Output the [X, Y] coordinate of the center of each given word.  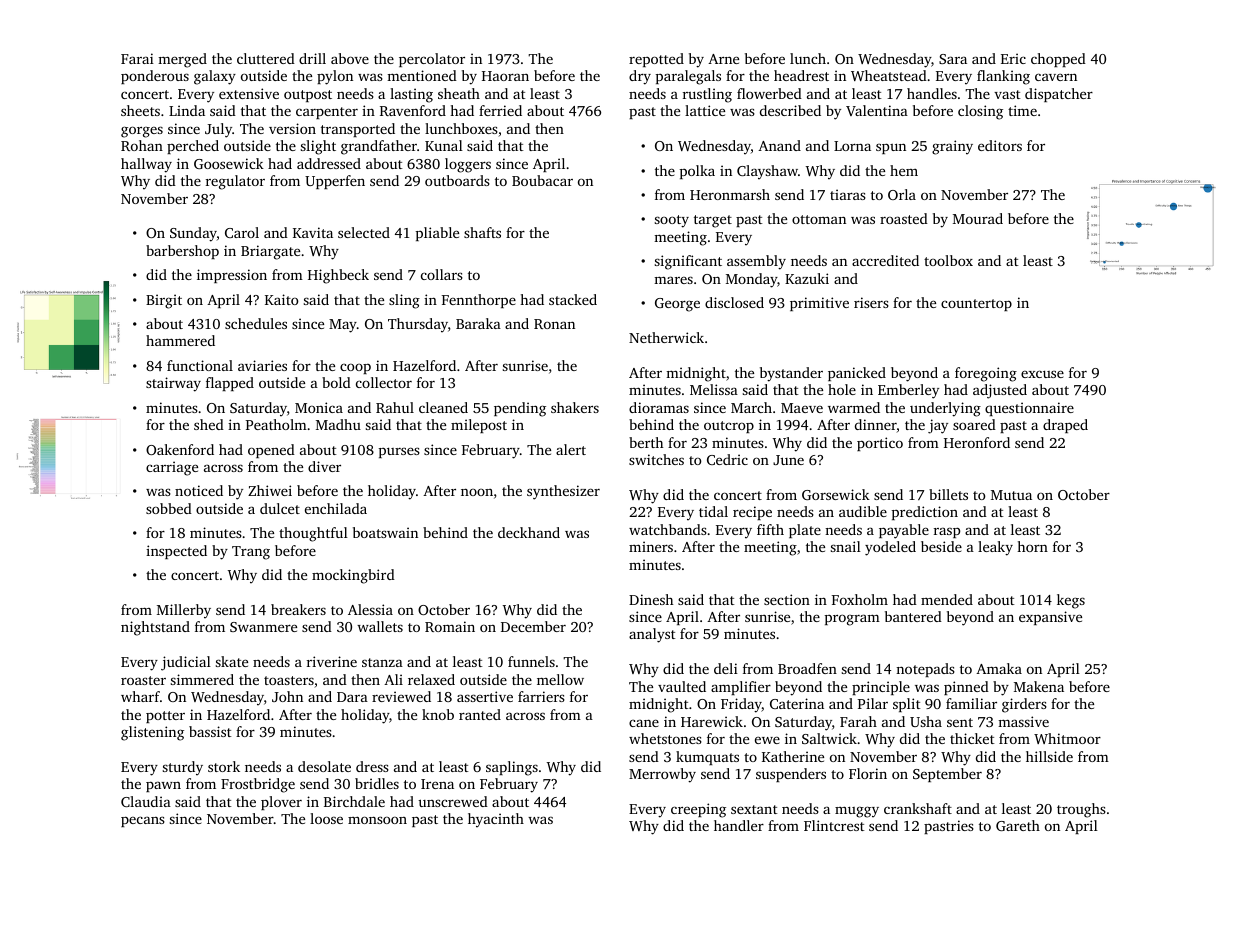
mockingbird [353, 576]
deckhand [529, 532]
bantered [913, 616]
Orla [902, 194]
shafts [482, 232]
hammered [180, 340]
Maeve [802, 408]
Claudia [146, 801]
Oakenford [180, 449]
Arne [723, 59]
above [350, 58]
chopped [1058, 60]
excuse [1042, 374]
